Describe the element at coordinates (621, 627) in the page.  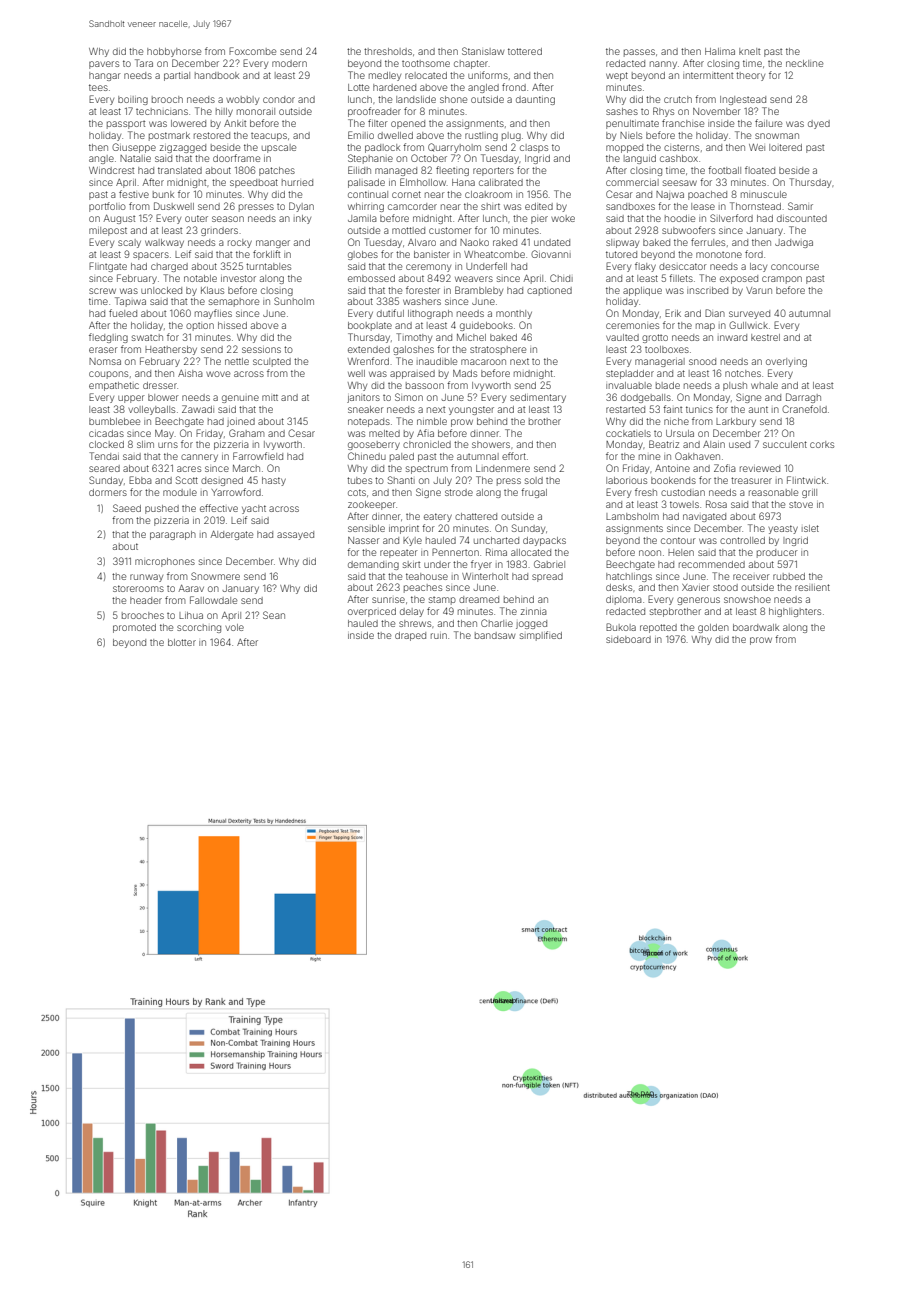
I see `Bukola` at that location.
